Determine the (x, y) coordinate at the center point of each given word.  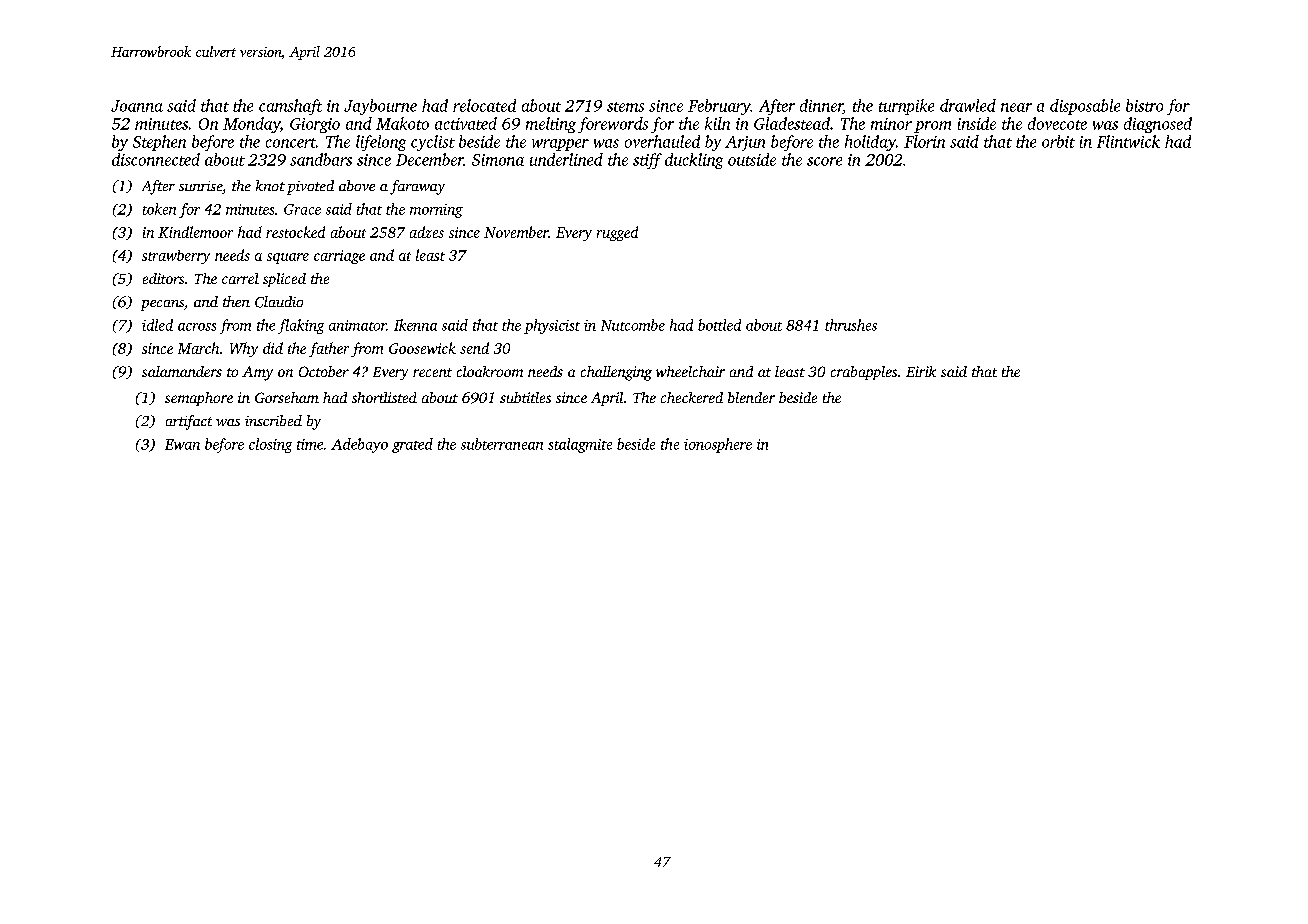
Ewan (182, 444)
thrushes (851, 325)
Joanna (137, 106)
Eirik (921, 371)
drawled (968, 105)
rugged (617, 233)
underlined (566, 159)
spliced (284, 280)
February (719, 107)
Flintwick (1128, 141)
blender (751, 397)
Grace (302, 209)
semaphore (199, 399)
